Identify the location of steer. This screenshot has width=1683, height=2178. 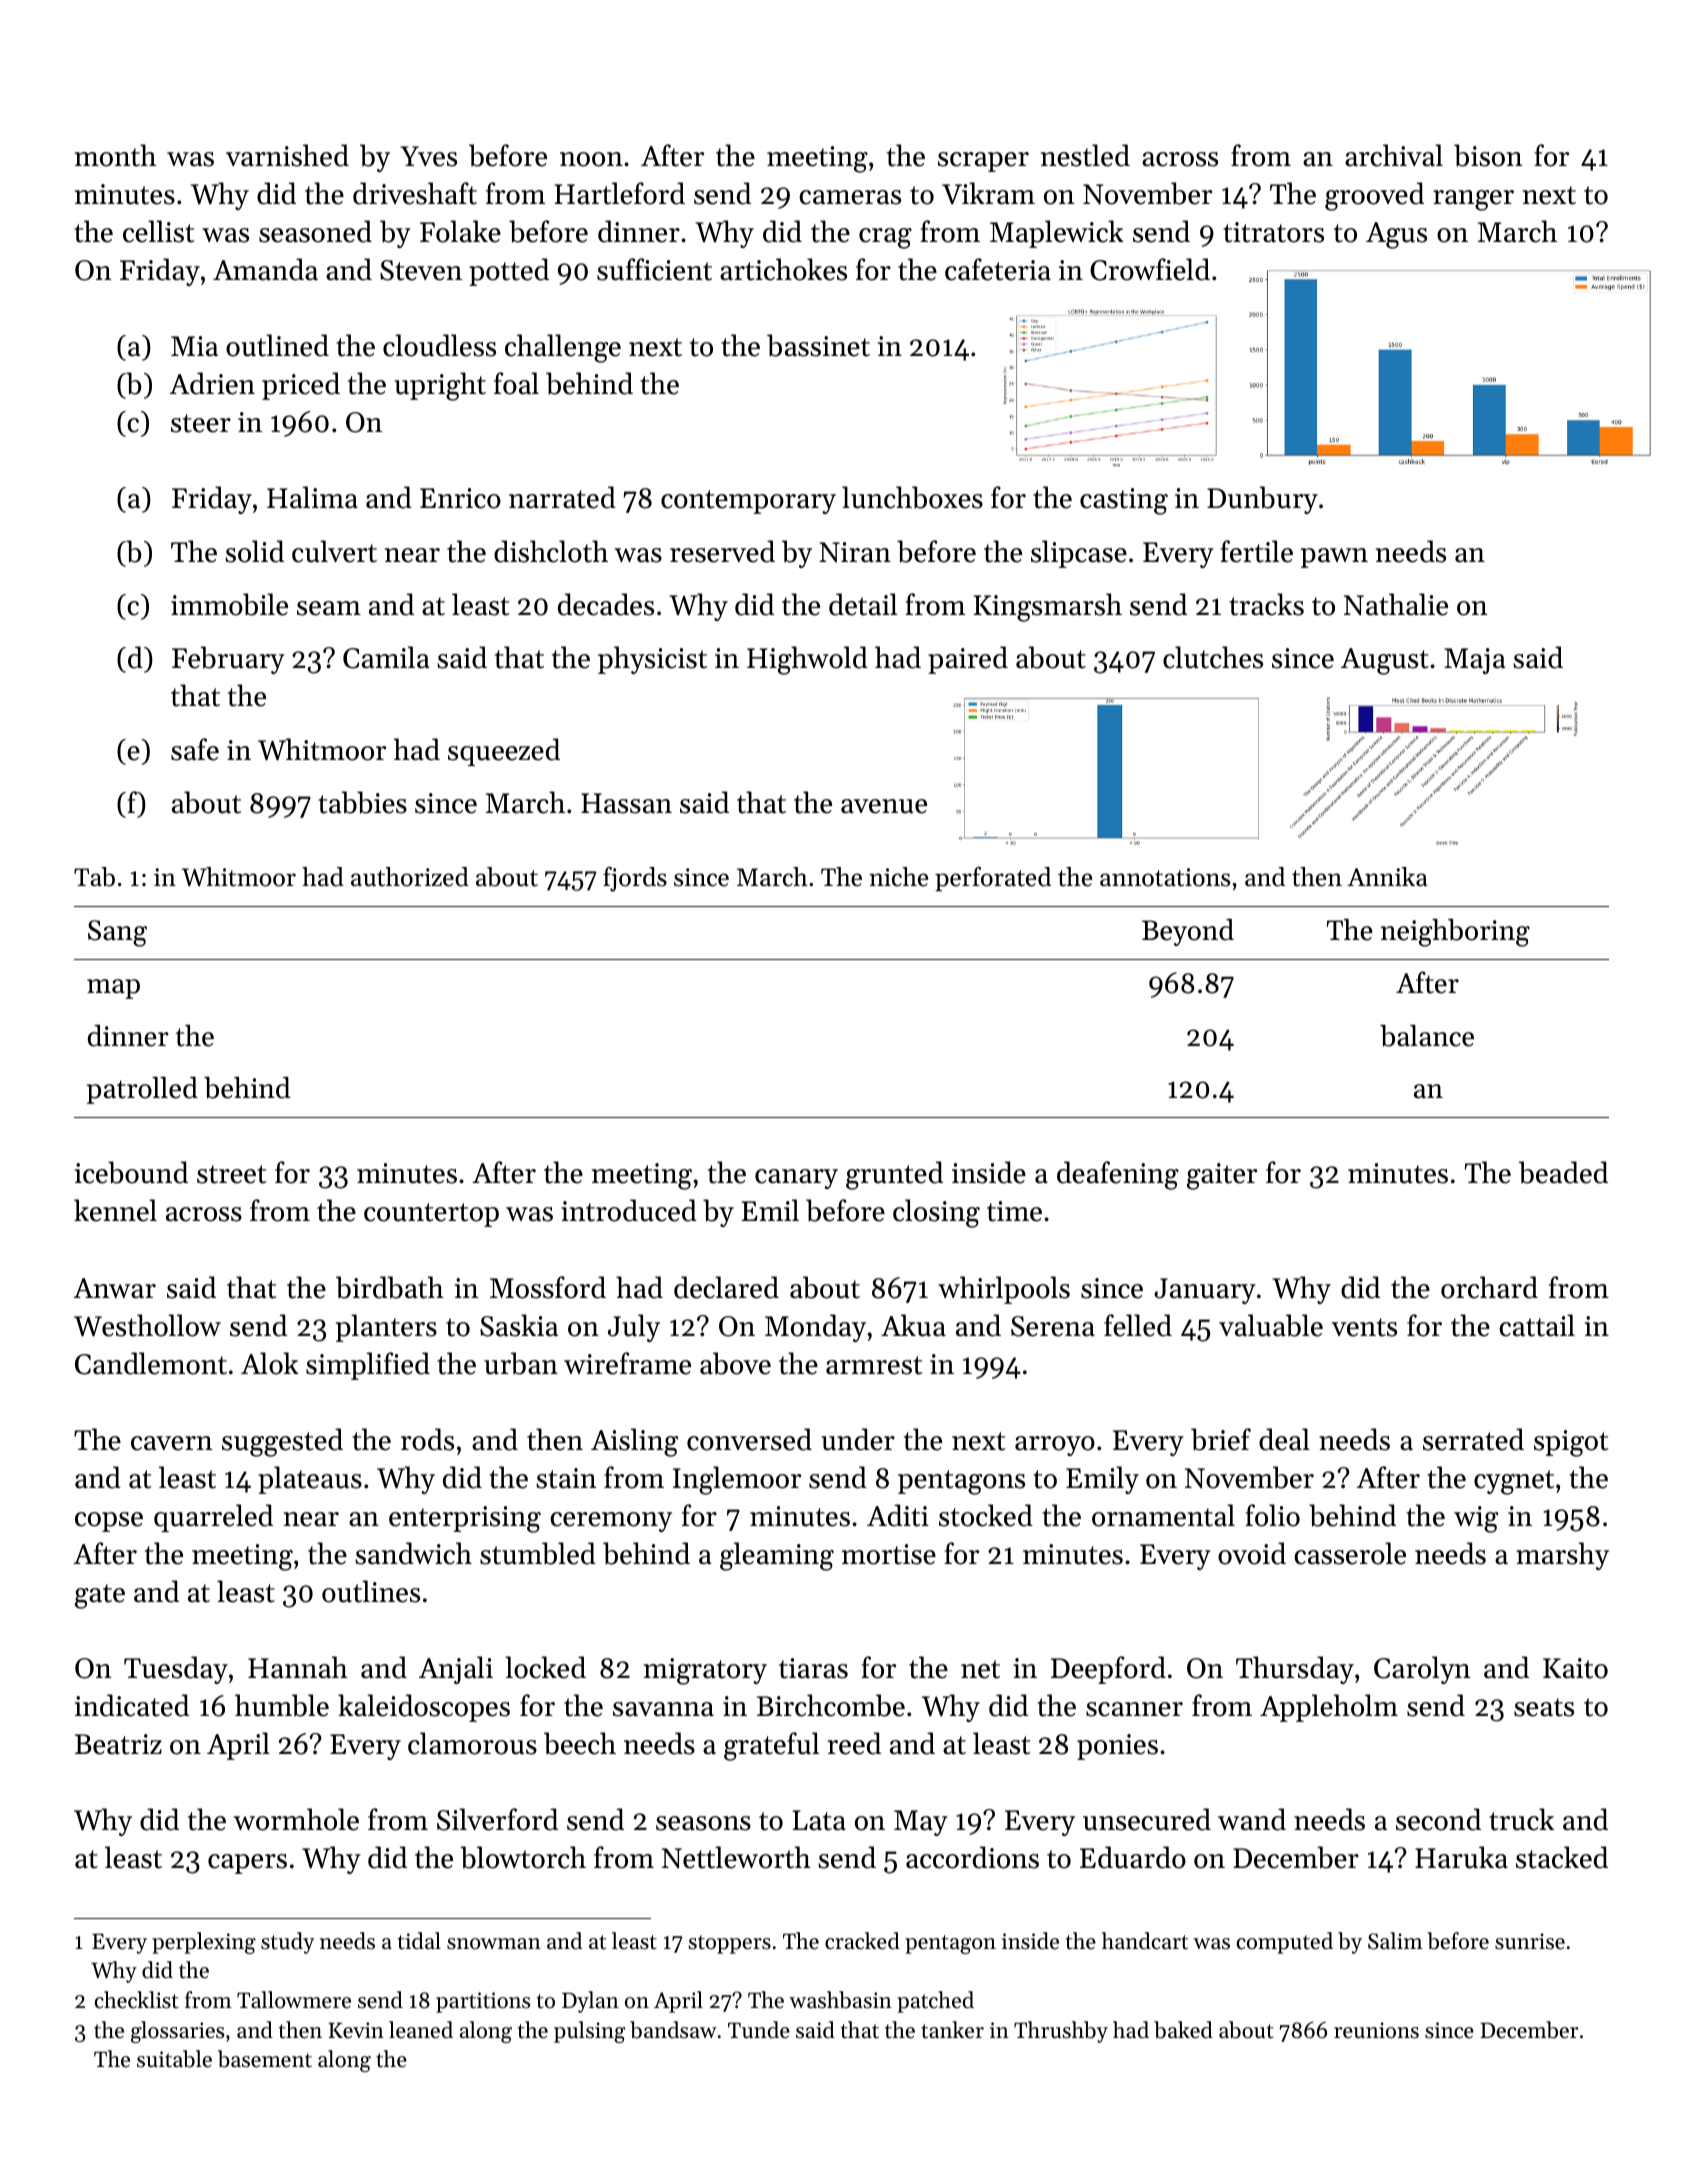
(201, 423).
